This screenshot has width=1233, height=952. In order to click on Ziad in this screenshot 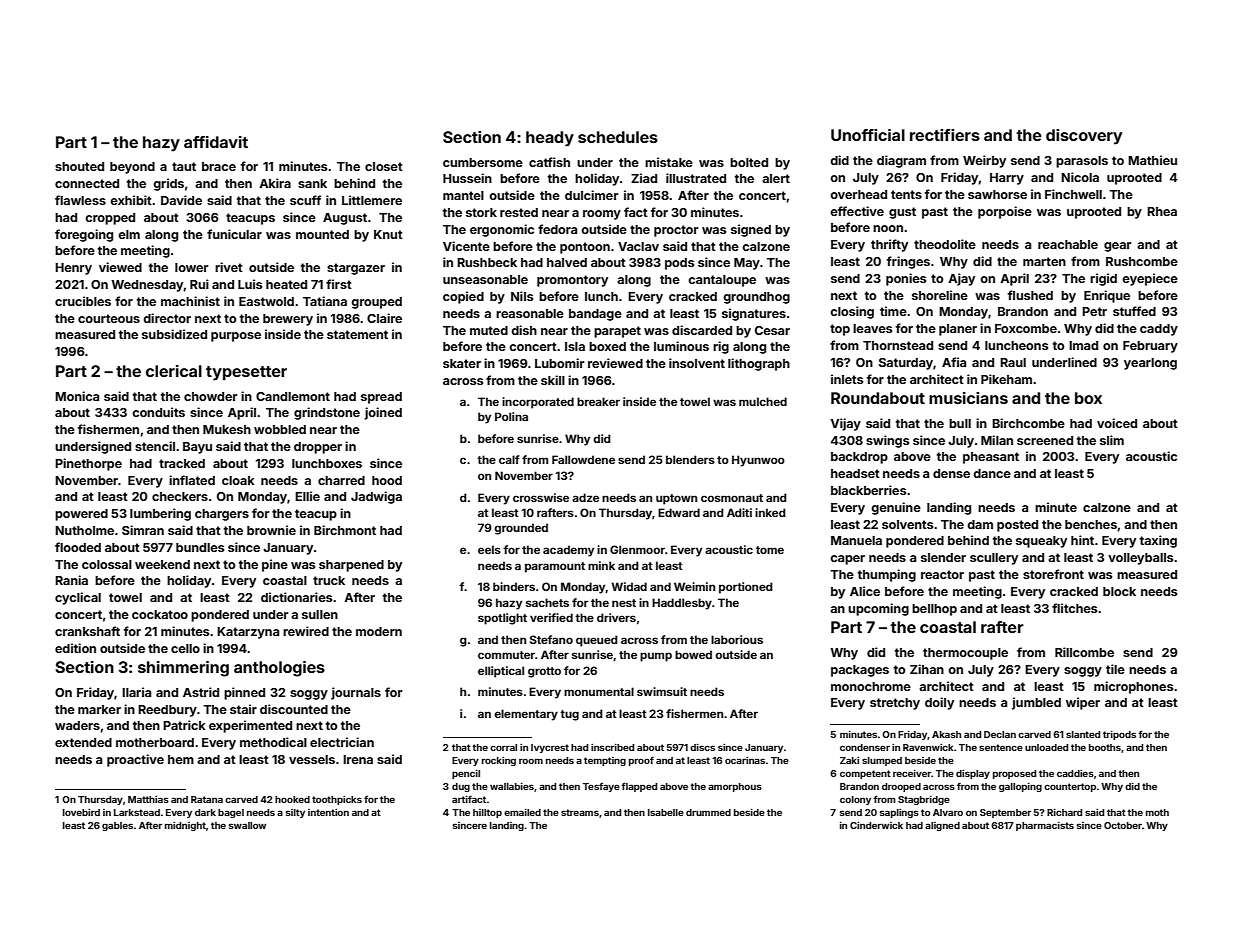, I will do `click(644, 178)`.
